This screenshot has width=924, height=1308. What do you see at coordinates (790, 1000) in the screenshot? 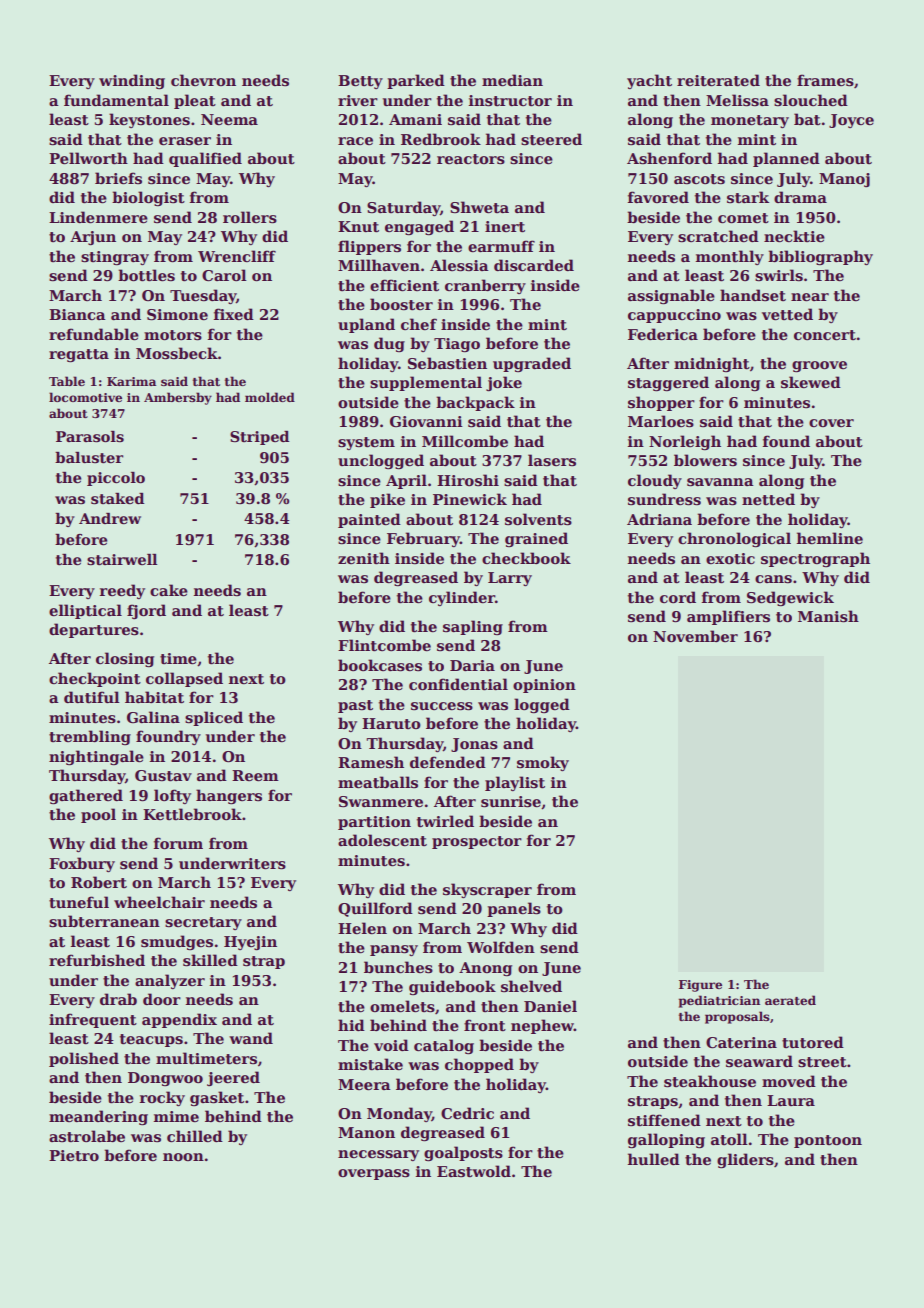
I see `aerated` at bounding box center [790, 1000].
